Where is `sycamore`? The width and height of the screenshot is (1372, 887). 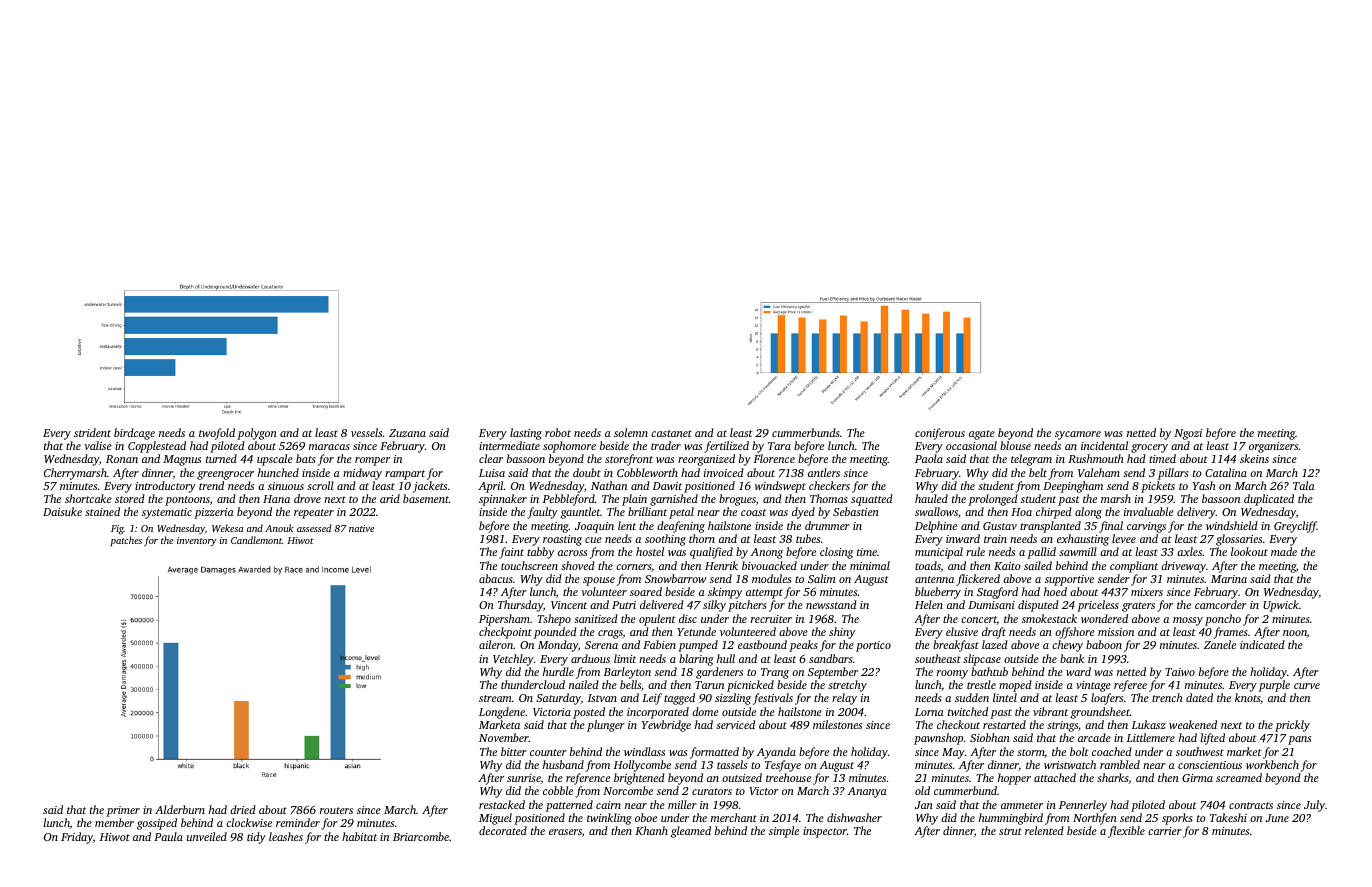
sycamore is located at coordinates (1078, 435).
